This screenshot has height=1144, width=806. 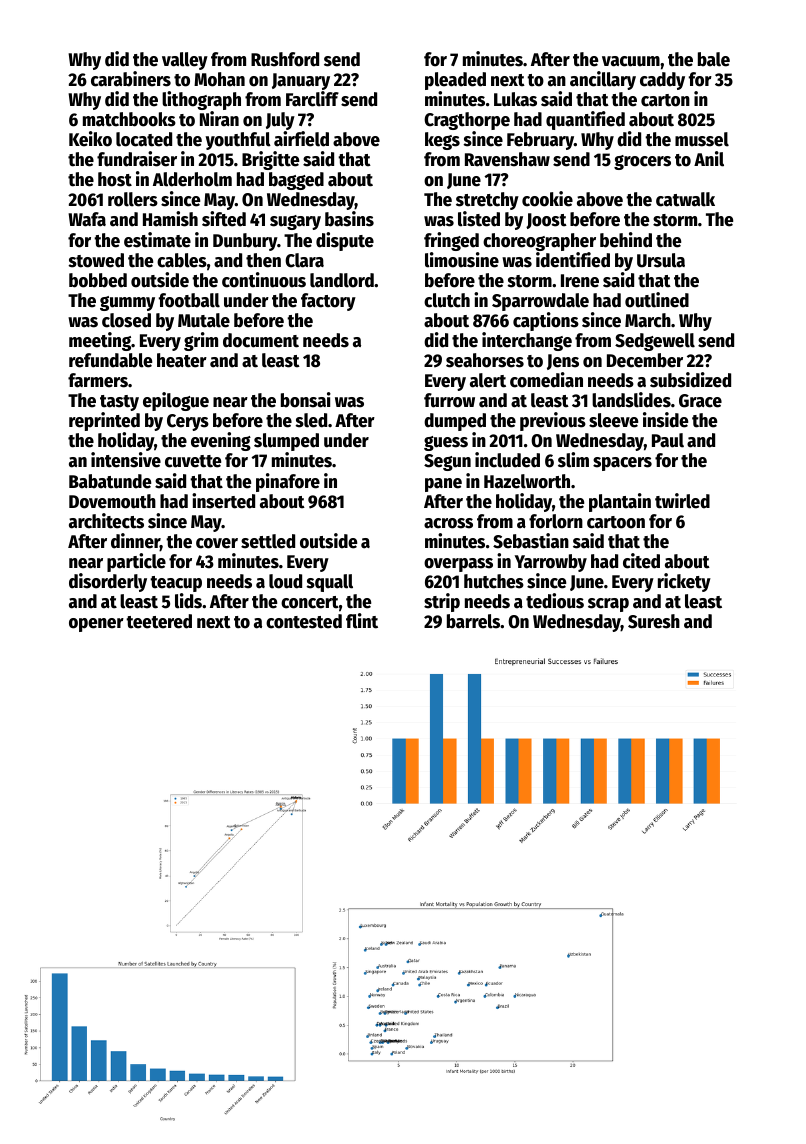 What do you see at coordinates (626, 240) in the screenshot?
I see `behind` at bounding box center [626, 240].
